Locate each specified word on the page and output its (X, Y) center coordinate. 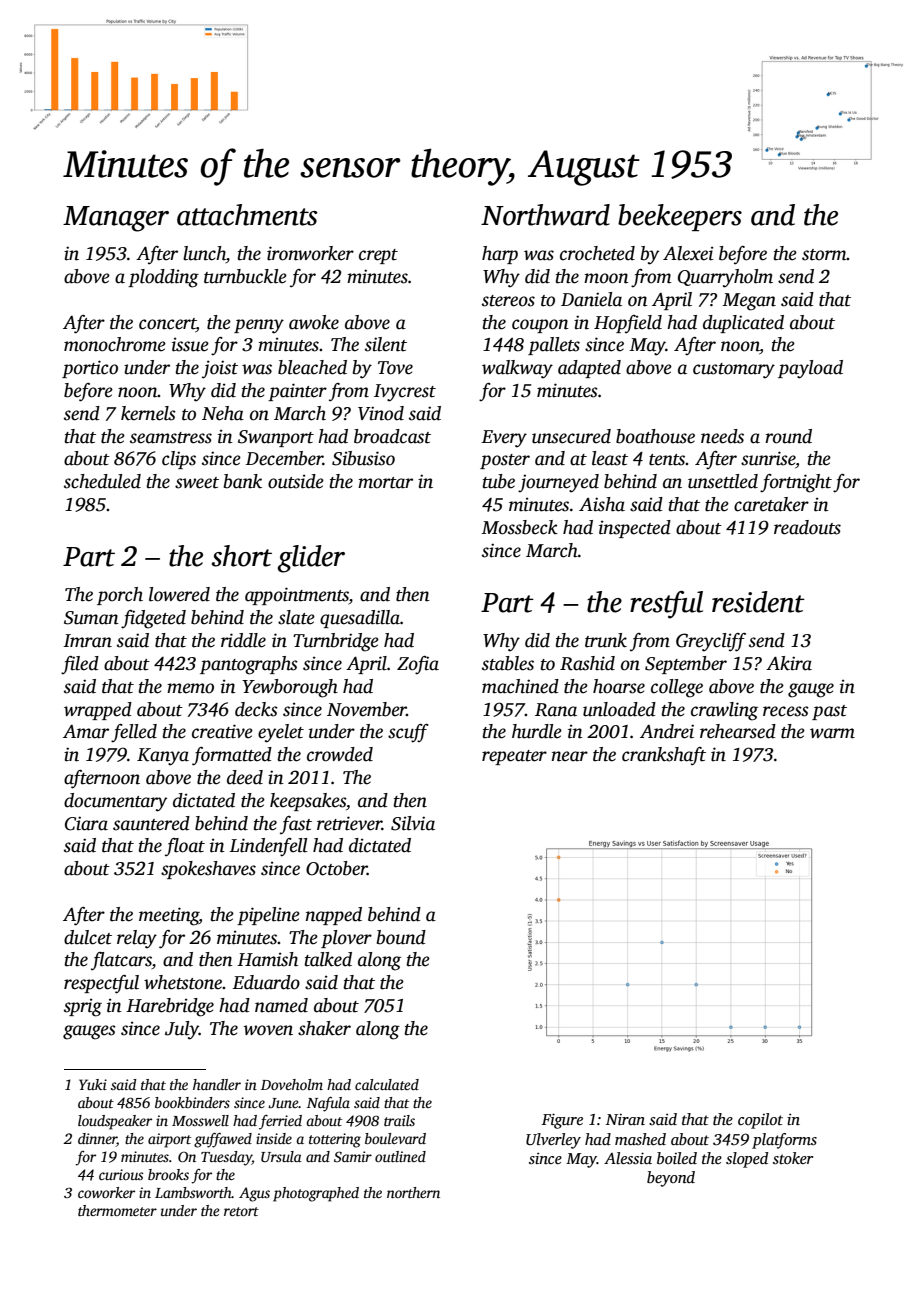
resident (758, 602)
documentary (115, 802)
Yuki (93, 1084)
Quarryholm (725, 278)
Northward (545, 215)
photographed (316, 1194)
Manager (116, 219)
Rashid (587, 663)
